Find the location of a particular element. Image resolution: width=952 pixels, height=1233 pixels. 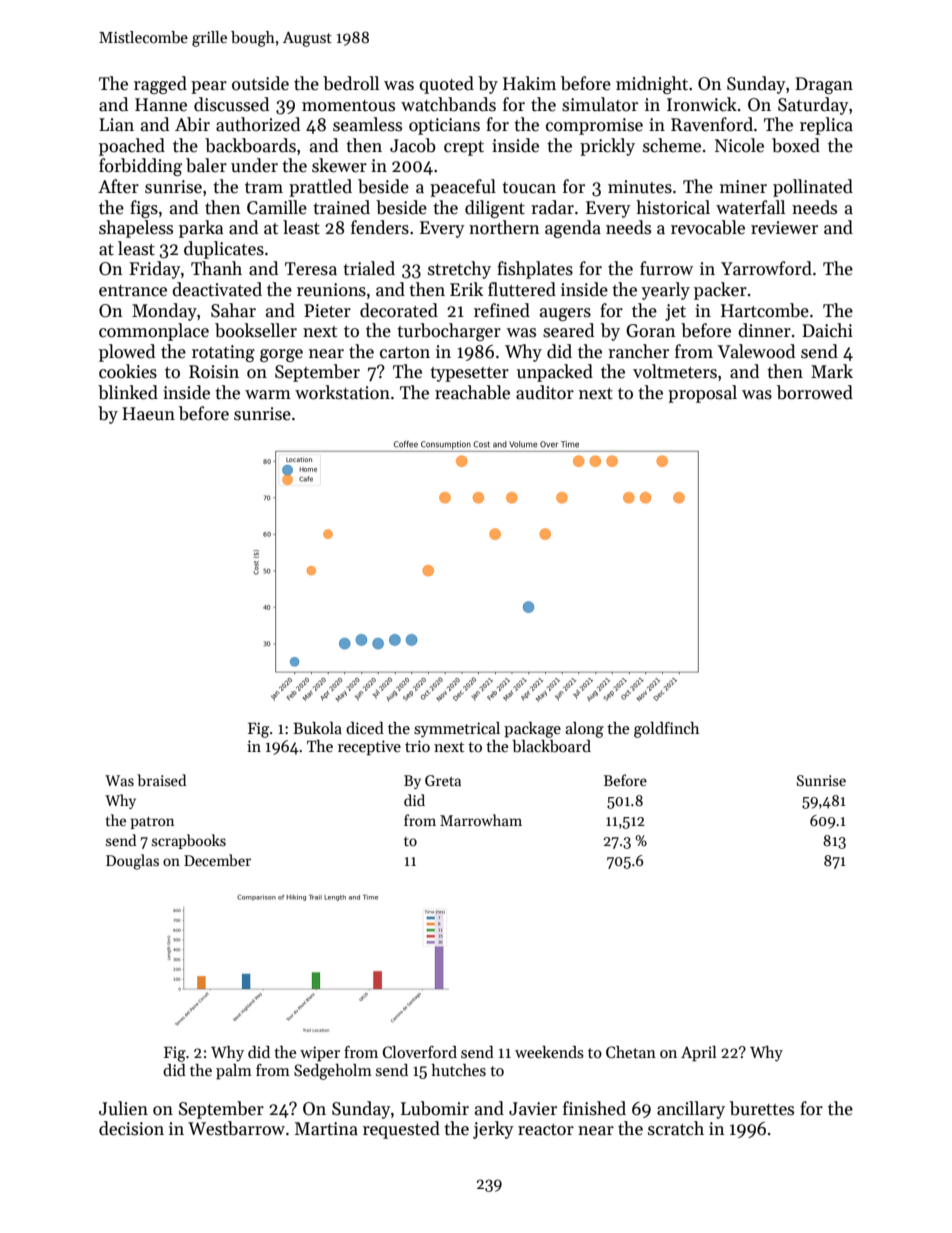

workstation is located at coordinates (342, 392).
